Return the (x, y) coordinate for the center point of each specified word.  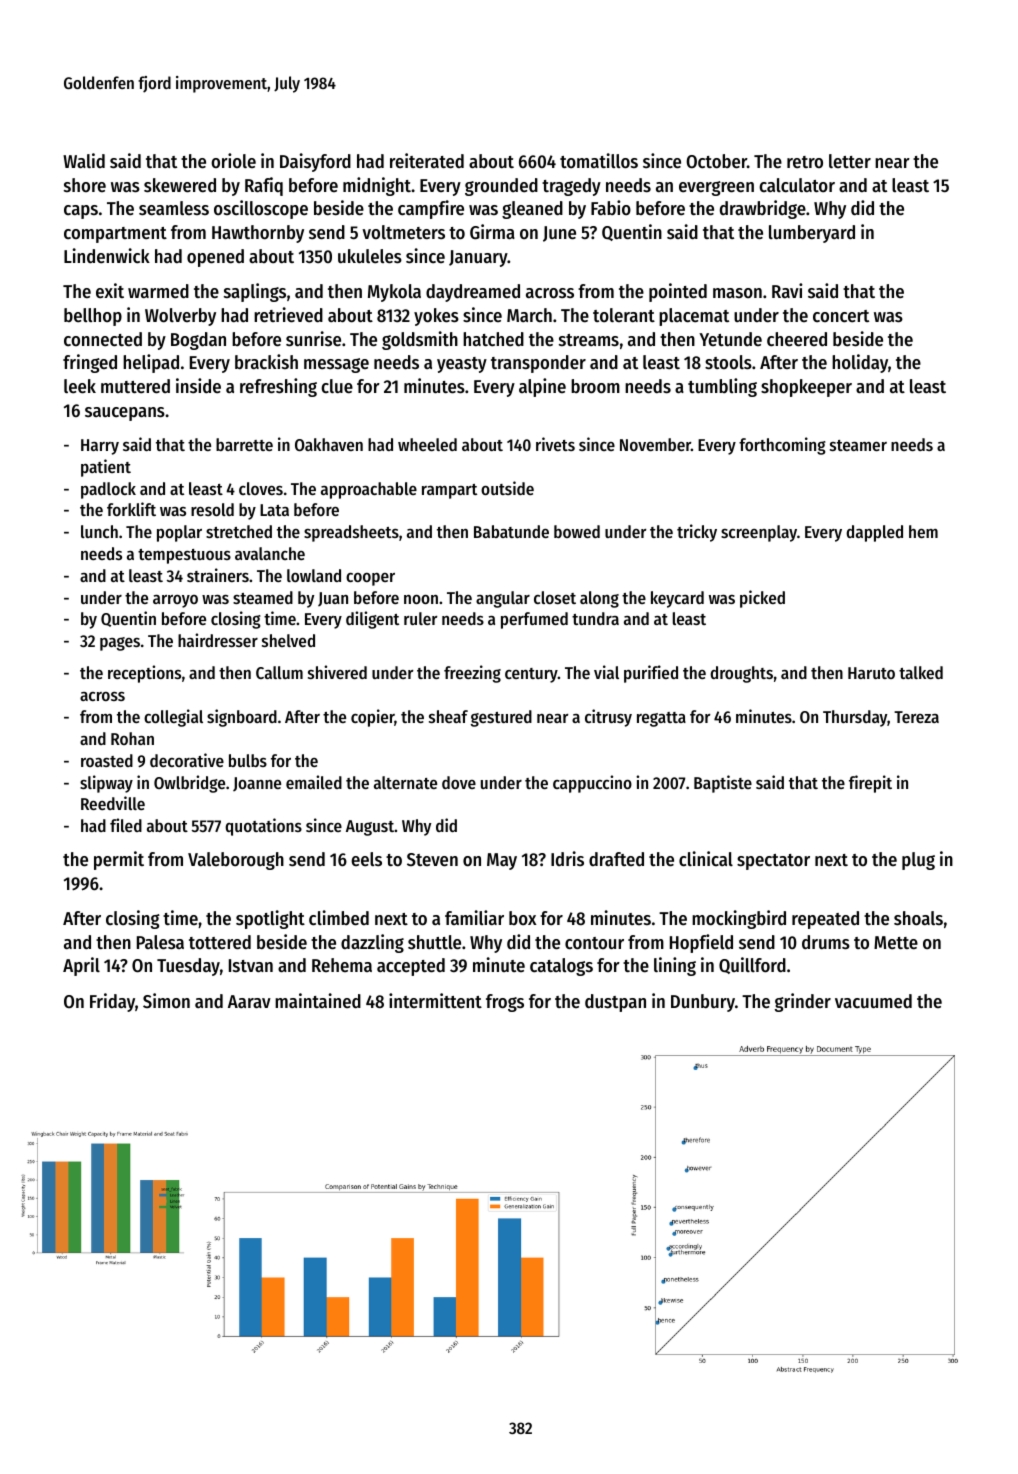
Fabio (611, 207)
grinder (803, 1002)
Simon (166, 1000)
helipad (151, 363)
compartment (115, 235)
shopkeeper (806, 388)
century (531, 675)
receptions (144, 674)
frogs (505, 1003)
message (336, 365)
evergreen (716, 188)
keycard (677, 599)
